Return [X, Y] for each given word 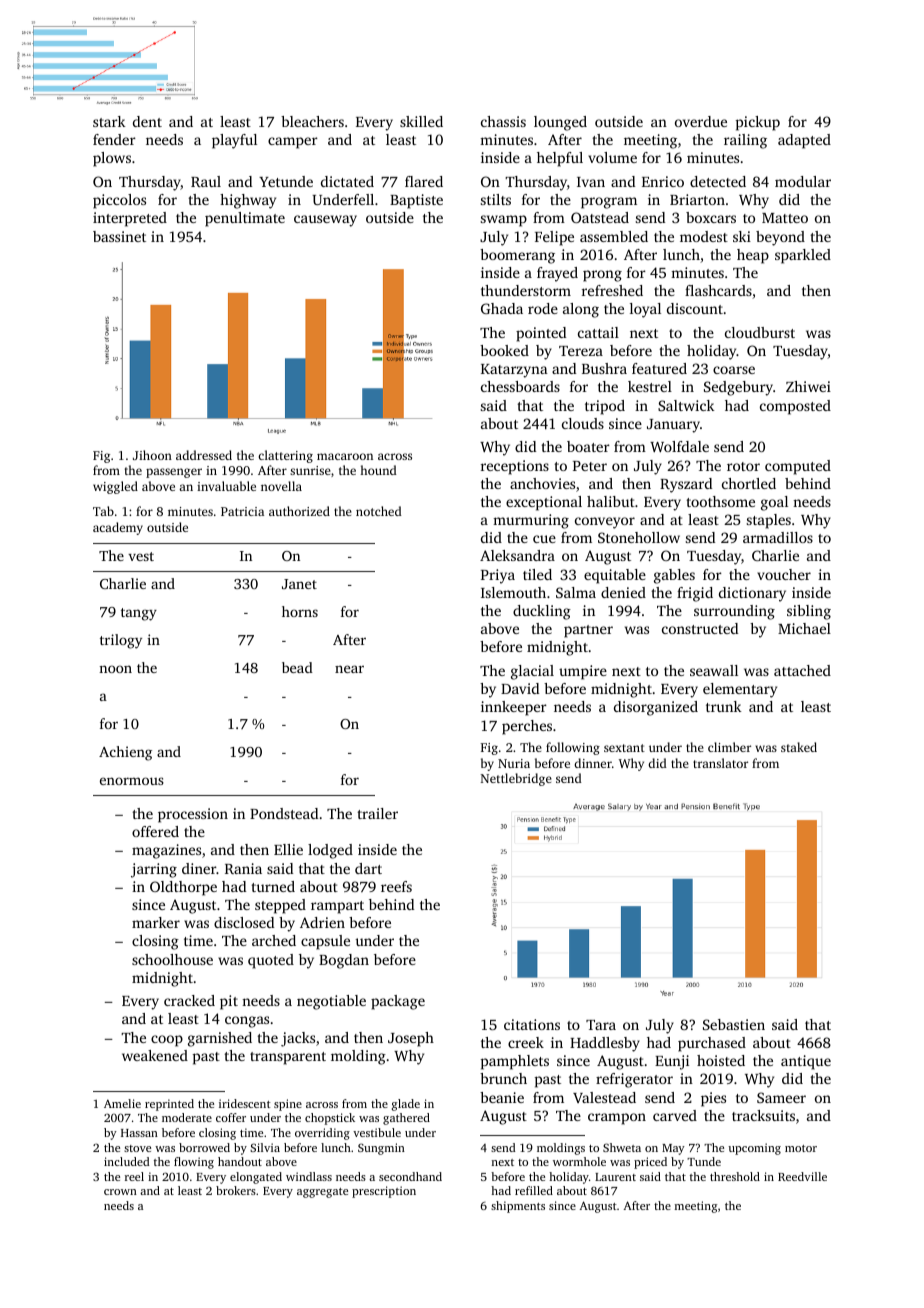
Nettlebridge [516, 779]
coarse [734, 370]
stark [109, 121]
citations [532, 1024]
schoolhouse [172, 959]
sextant [624, 748]
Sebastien [734, 1024]
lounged [560, 123]
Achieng [125, 753]
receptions [515, 467]
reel [134, 1176]
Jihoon [152, 455]
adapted [804, 141]
